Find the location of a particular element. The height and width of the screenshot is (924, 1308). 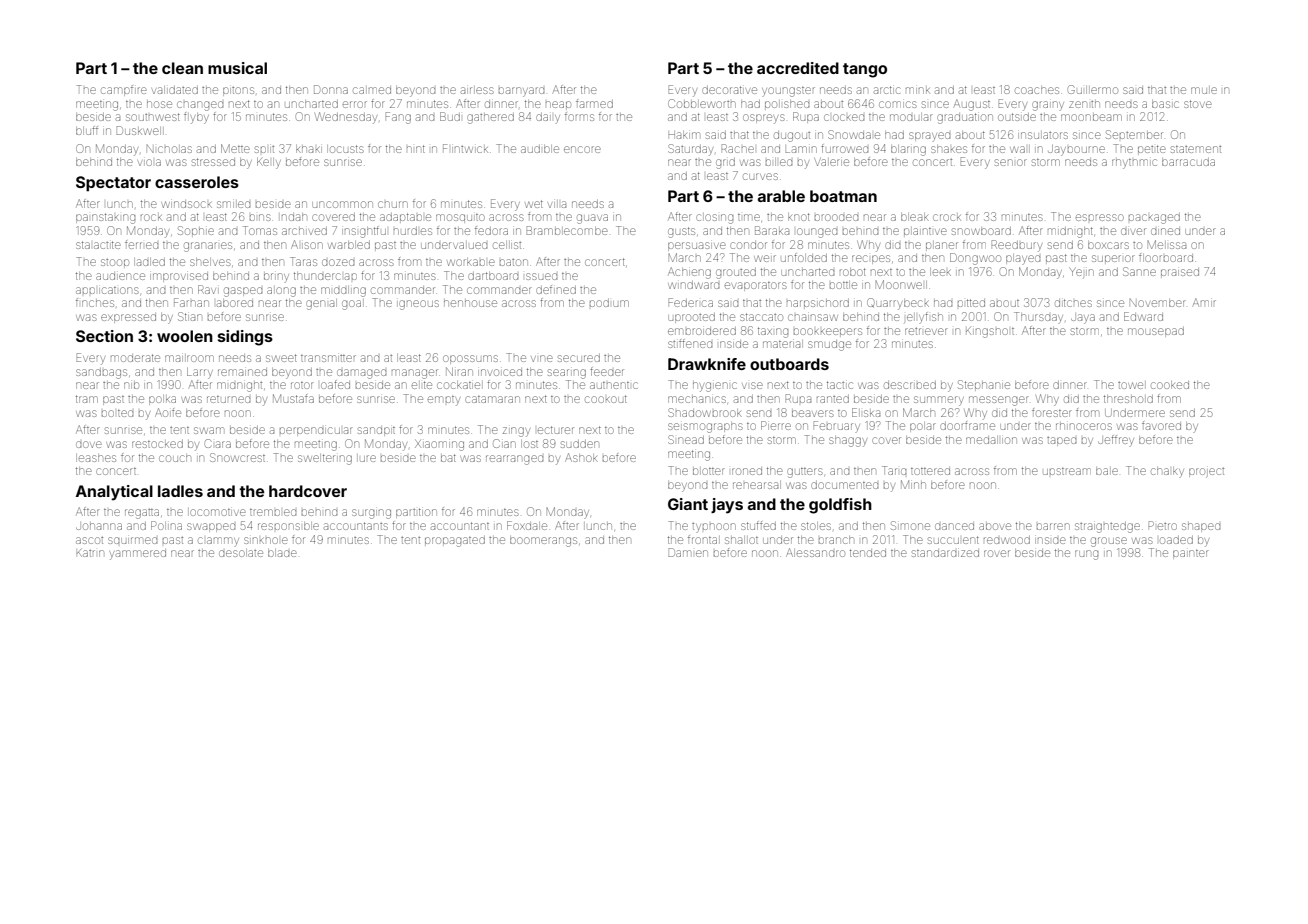

Polina is located at coordinates (166, 525).
